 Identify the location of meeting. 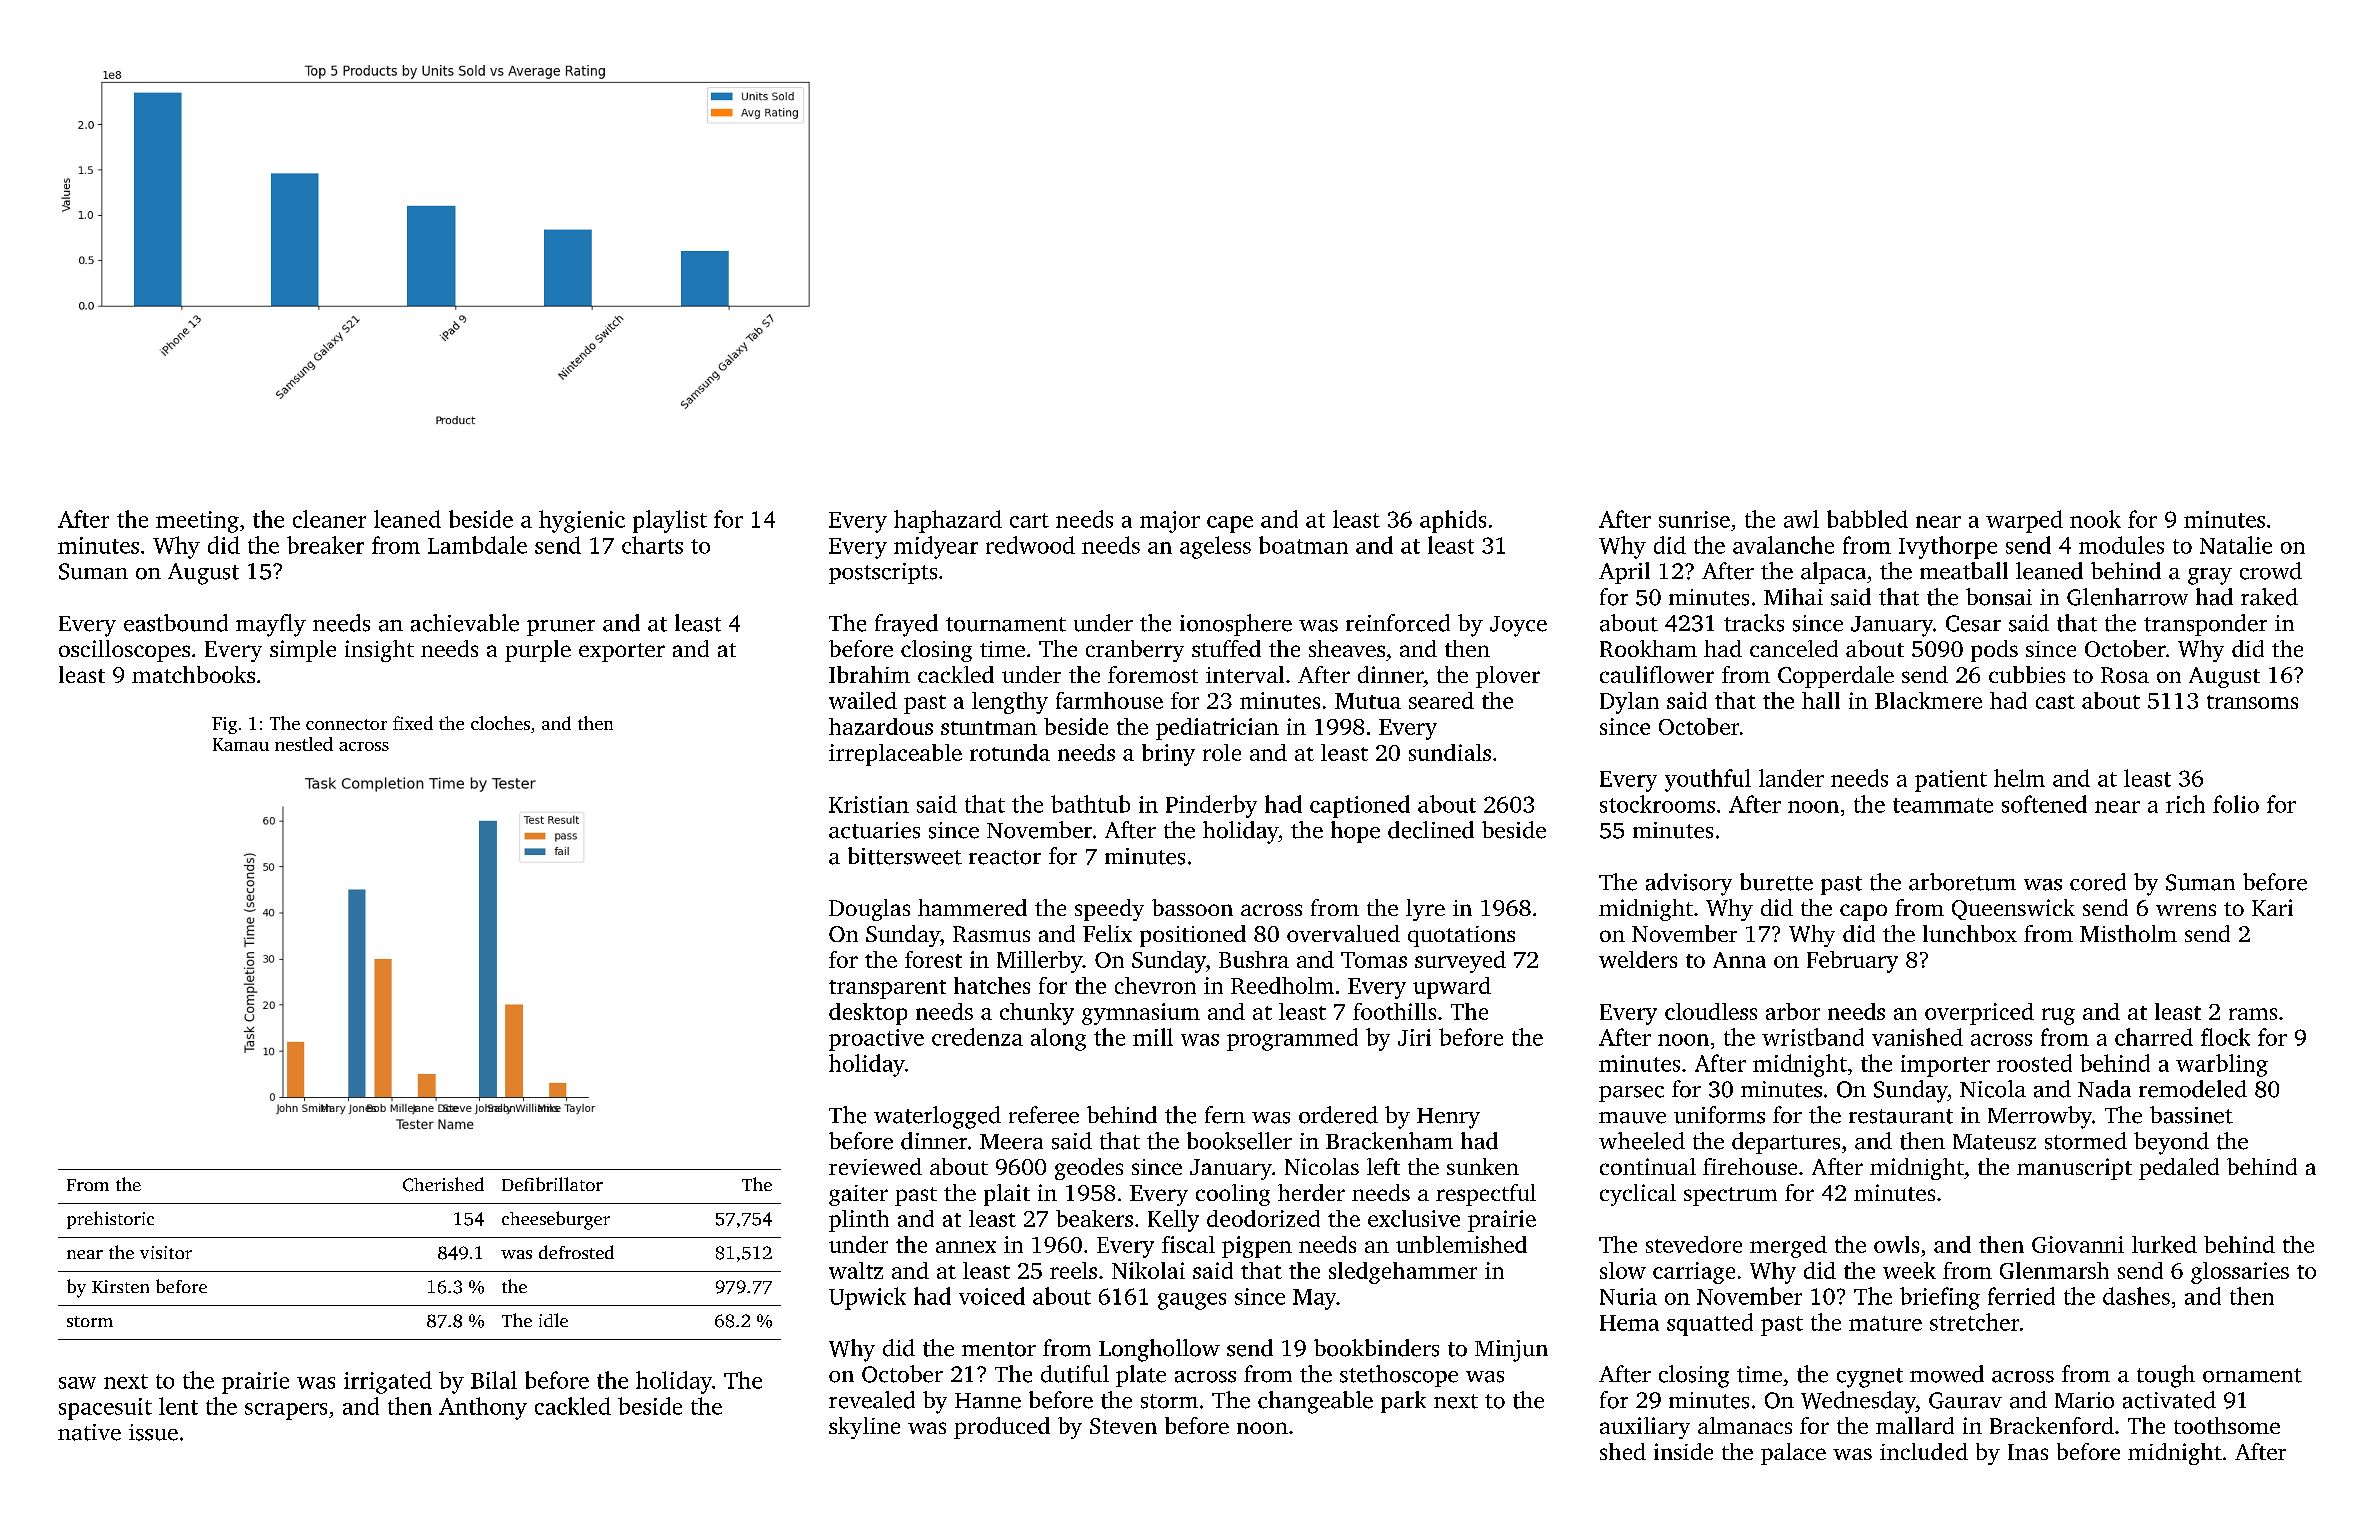
(197, 522).
